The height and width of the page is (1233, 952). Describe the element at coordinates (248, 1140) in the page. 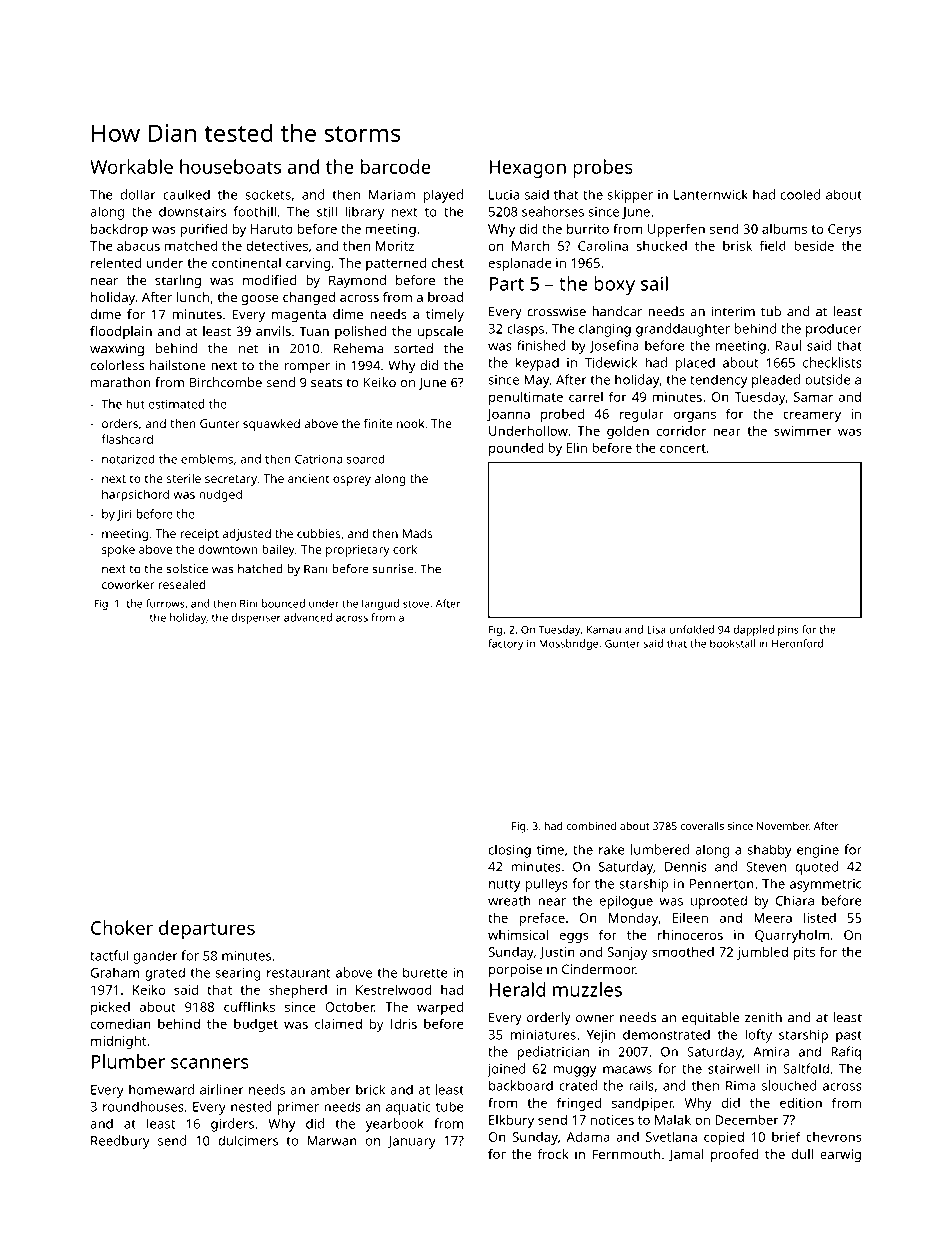

I see `dulcimers` at that location.
